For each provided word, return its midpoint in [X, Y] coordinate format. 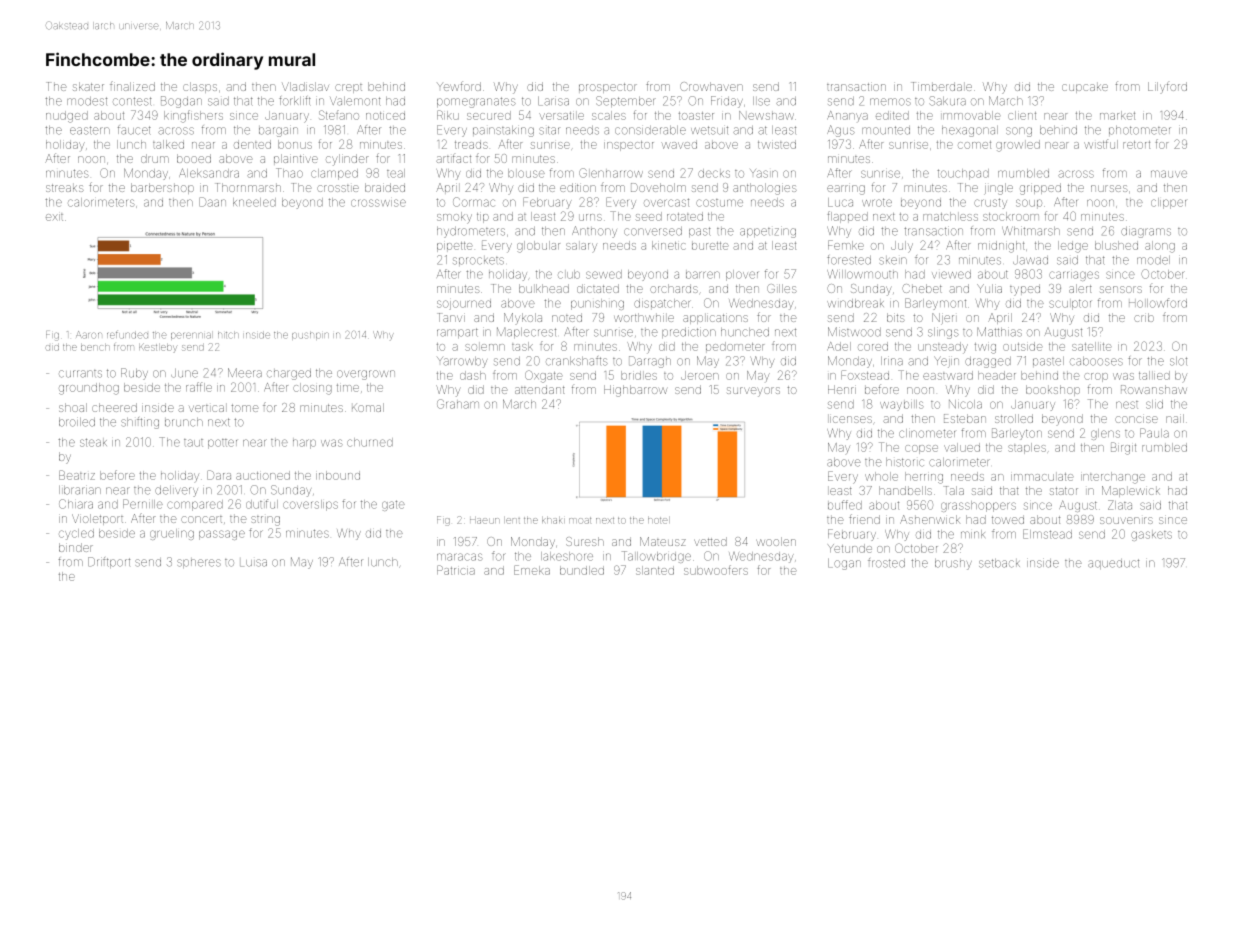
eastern [90, 130]
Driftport [109, 562]
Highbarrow [635, 391]
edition [578, 187]
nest [1127, 405]
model [1153, 260]
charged [289, 374]
